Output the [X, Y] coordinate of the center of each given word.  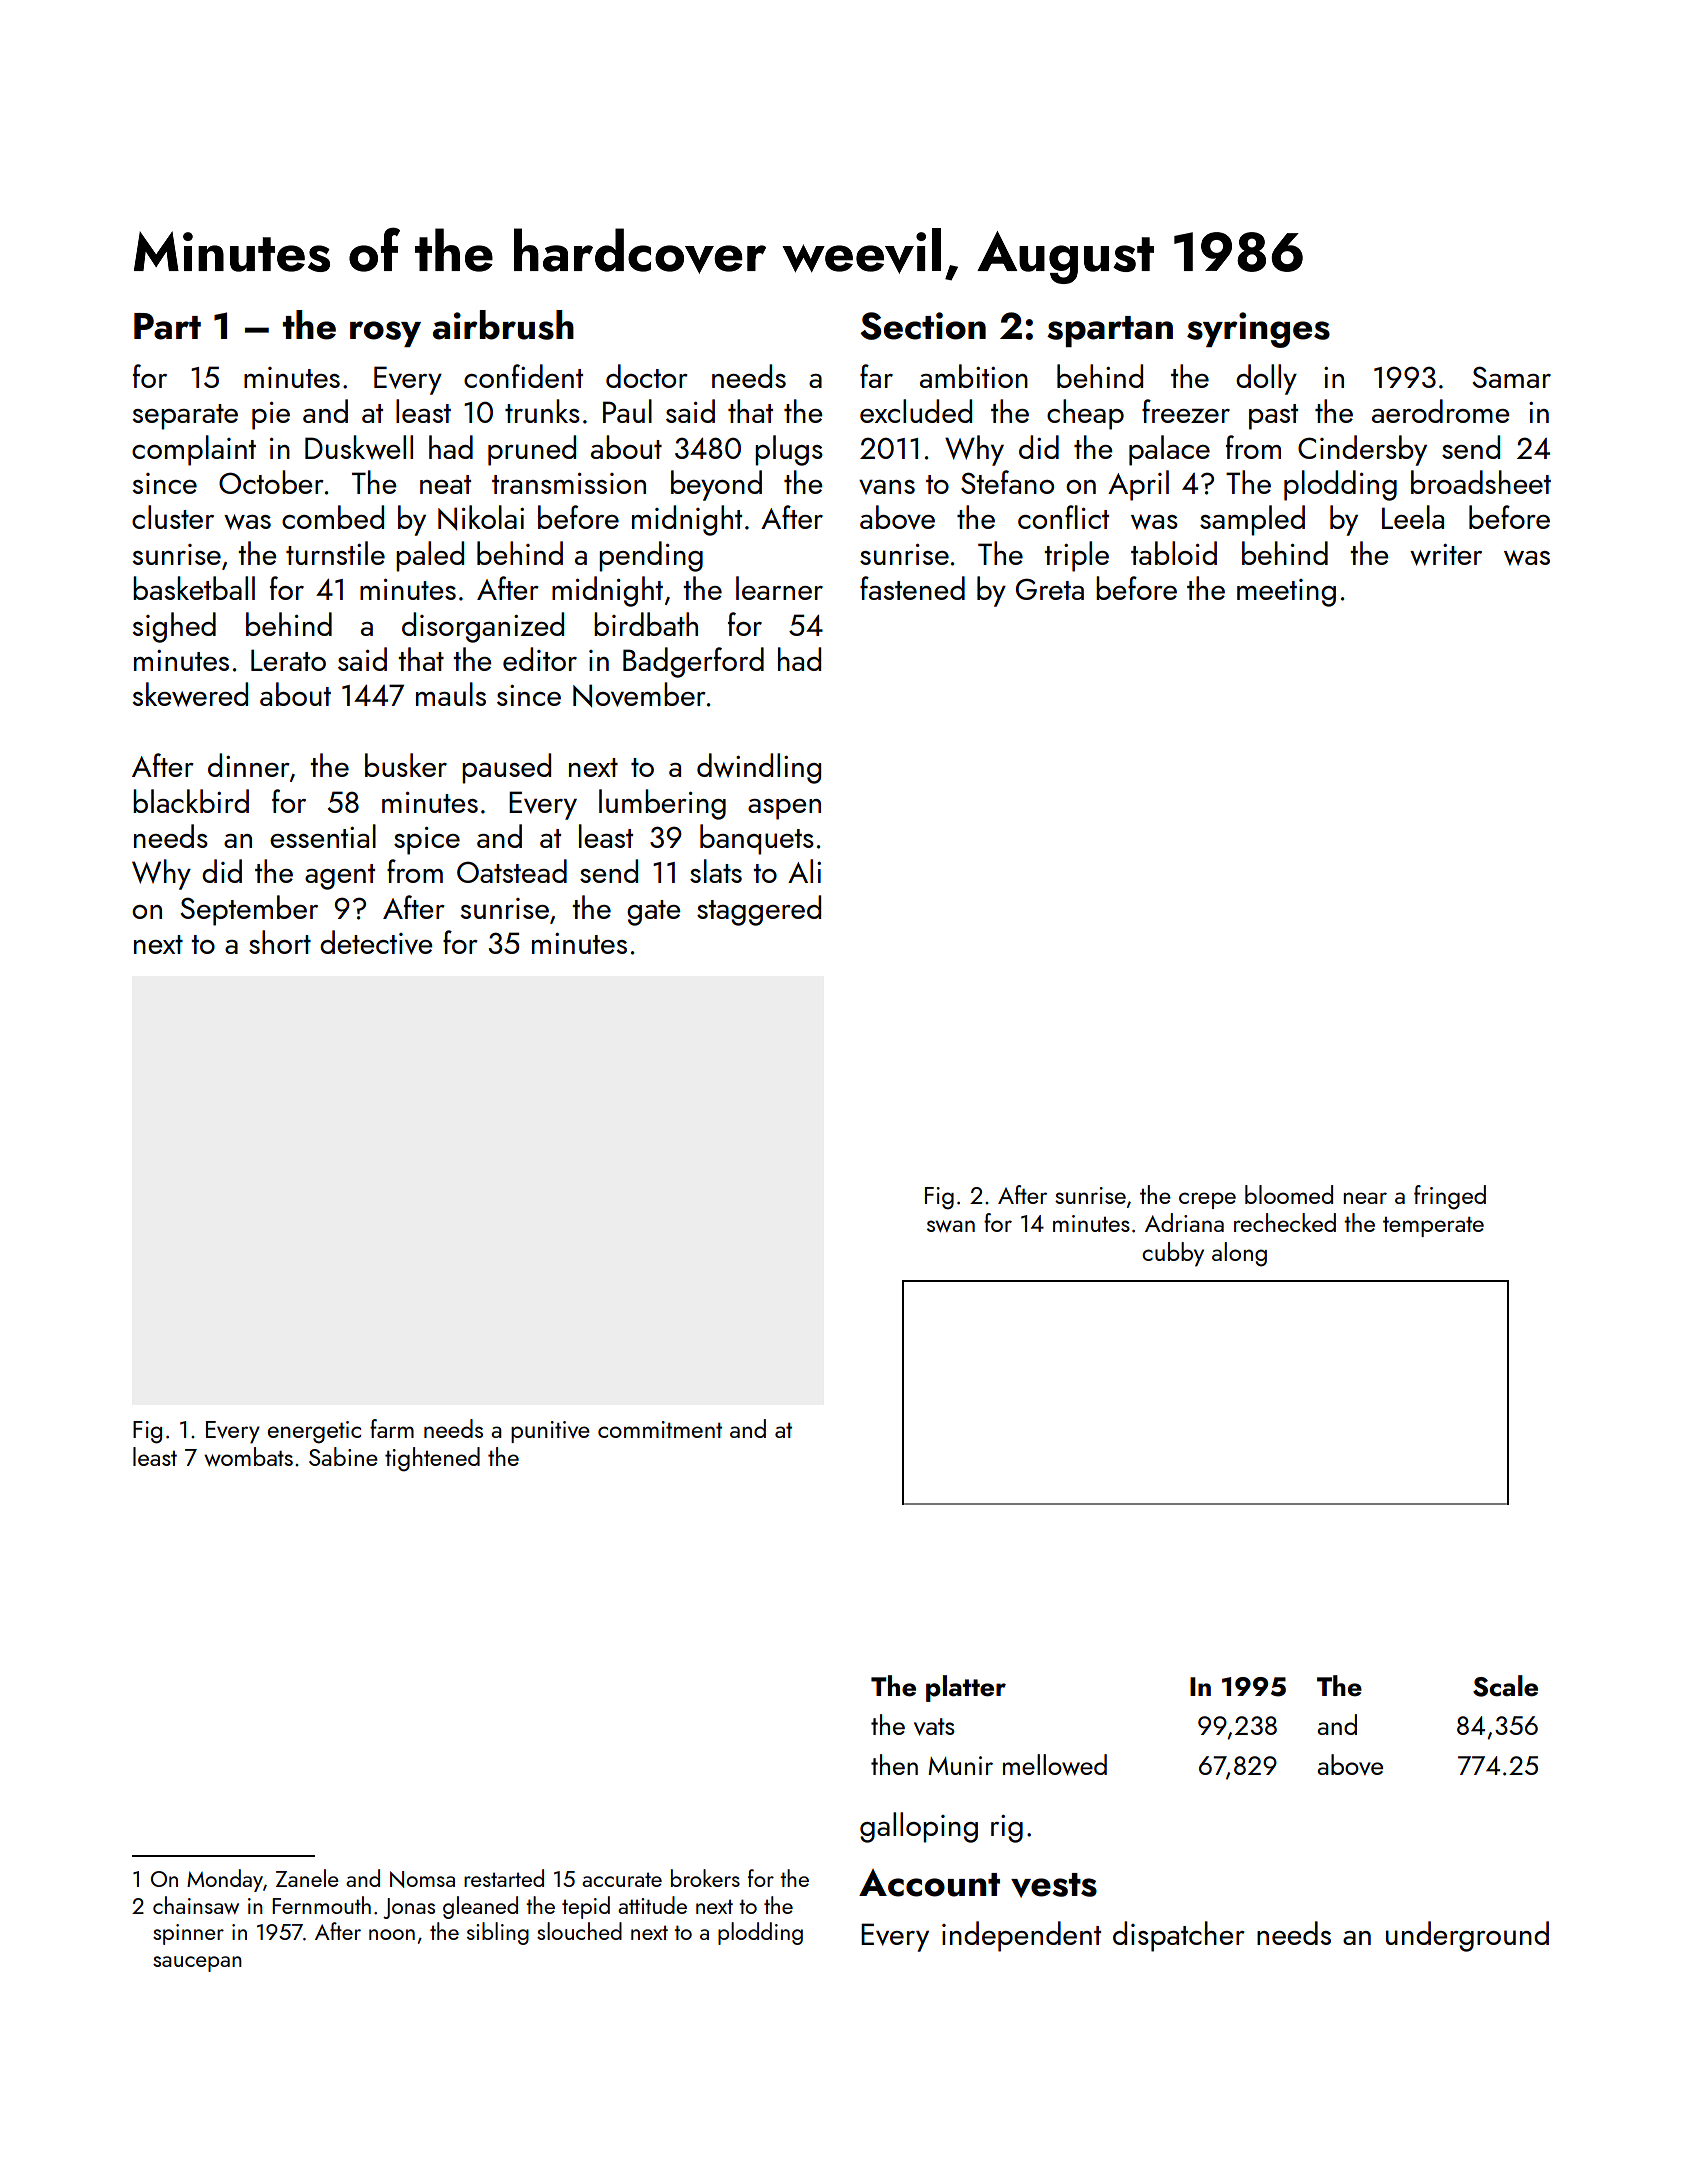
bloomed [1289, 1194]
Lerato [288, 660]
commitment [660, 1429]
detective [376, 942]
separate [185, 417]
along [1239, 1254]
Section [923, 326]
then [894, 1764]
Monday [225, 1880]
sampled [1252, 520]
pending [651, 556]
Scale [1505, 1686]
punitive [550, 1432]
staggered [759, 910]
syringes [1258, 330]
